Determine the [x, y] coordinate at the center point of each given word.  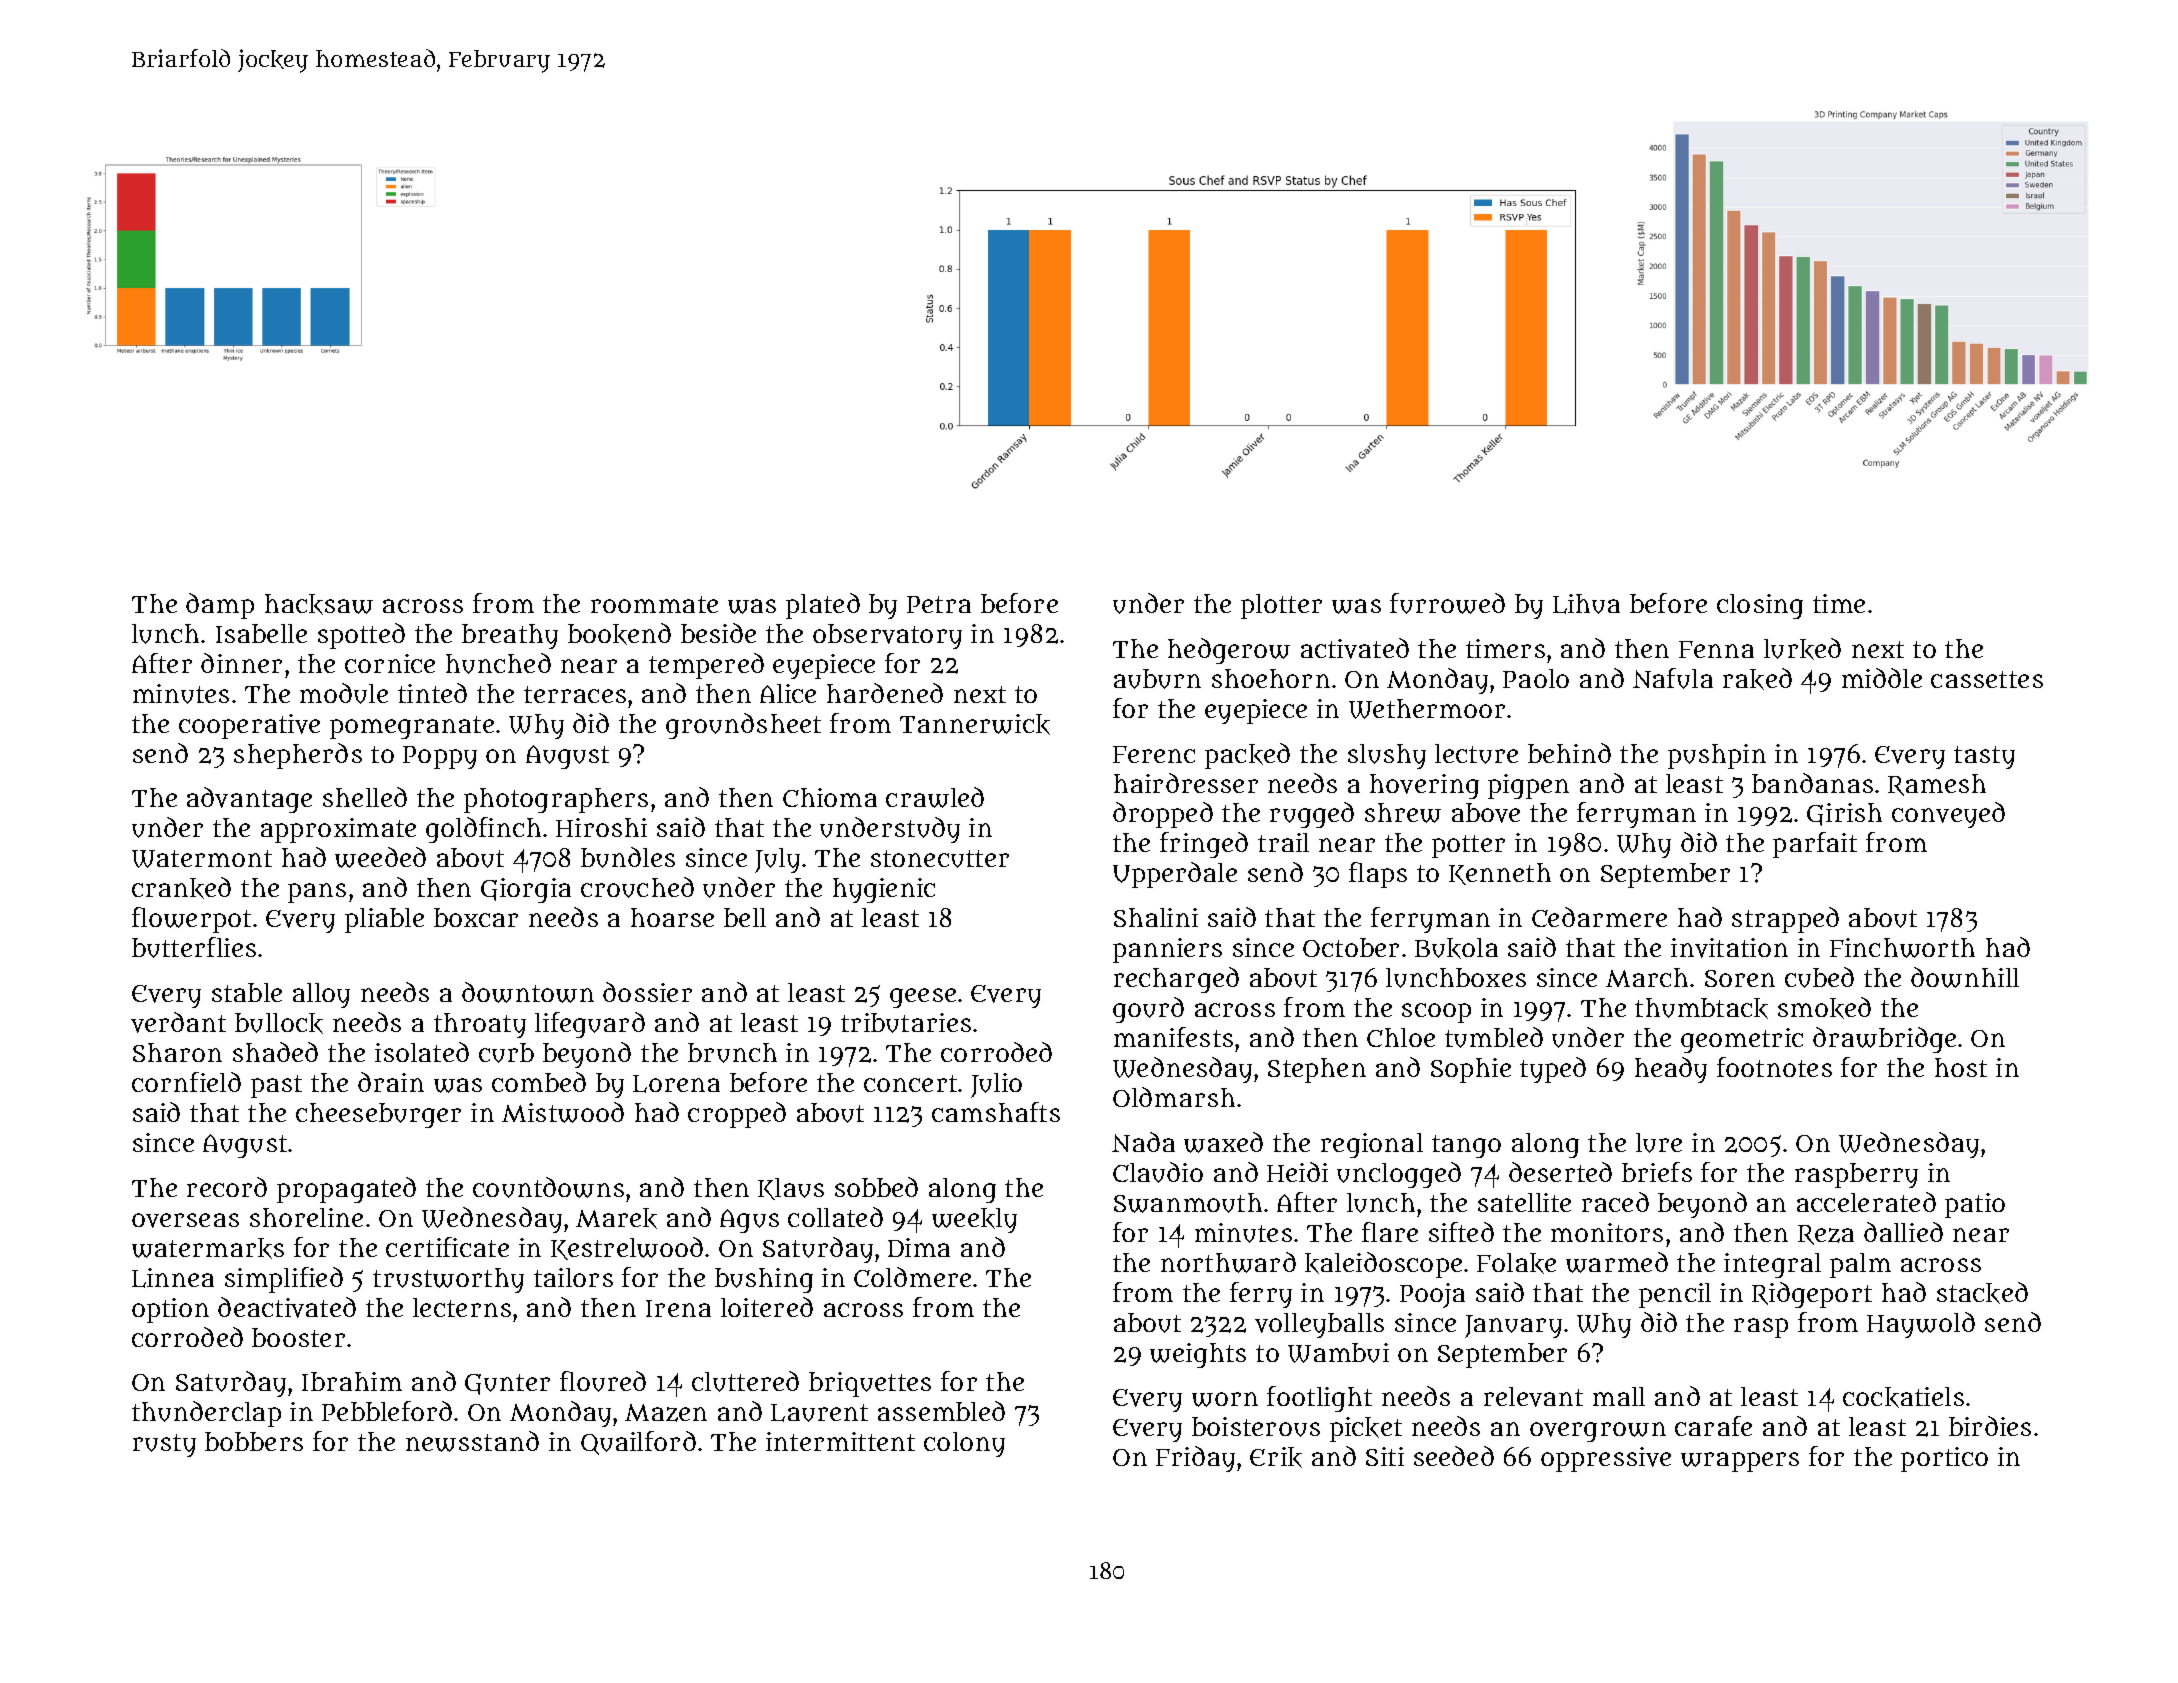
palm [1860, 1265]
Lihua [1586, 604]
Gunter [507, 1384]
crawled [935, 797]
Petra [939, 604]
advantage [249, 800]
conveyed [1948, 815]
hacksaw [319, 604]
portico [1944, 1459]
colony [964, 1444]
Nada [1143, 1142]
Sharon [177, 1052]
